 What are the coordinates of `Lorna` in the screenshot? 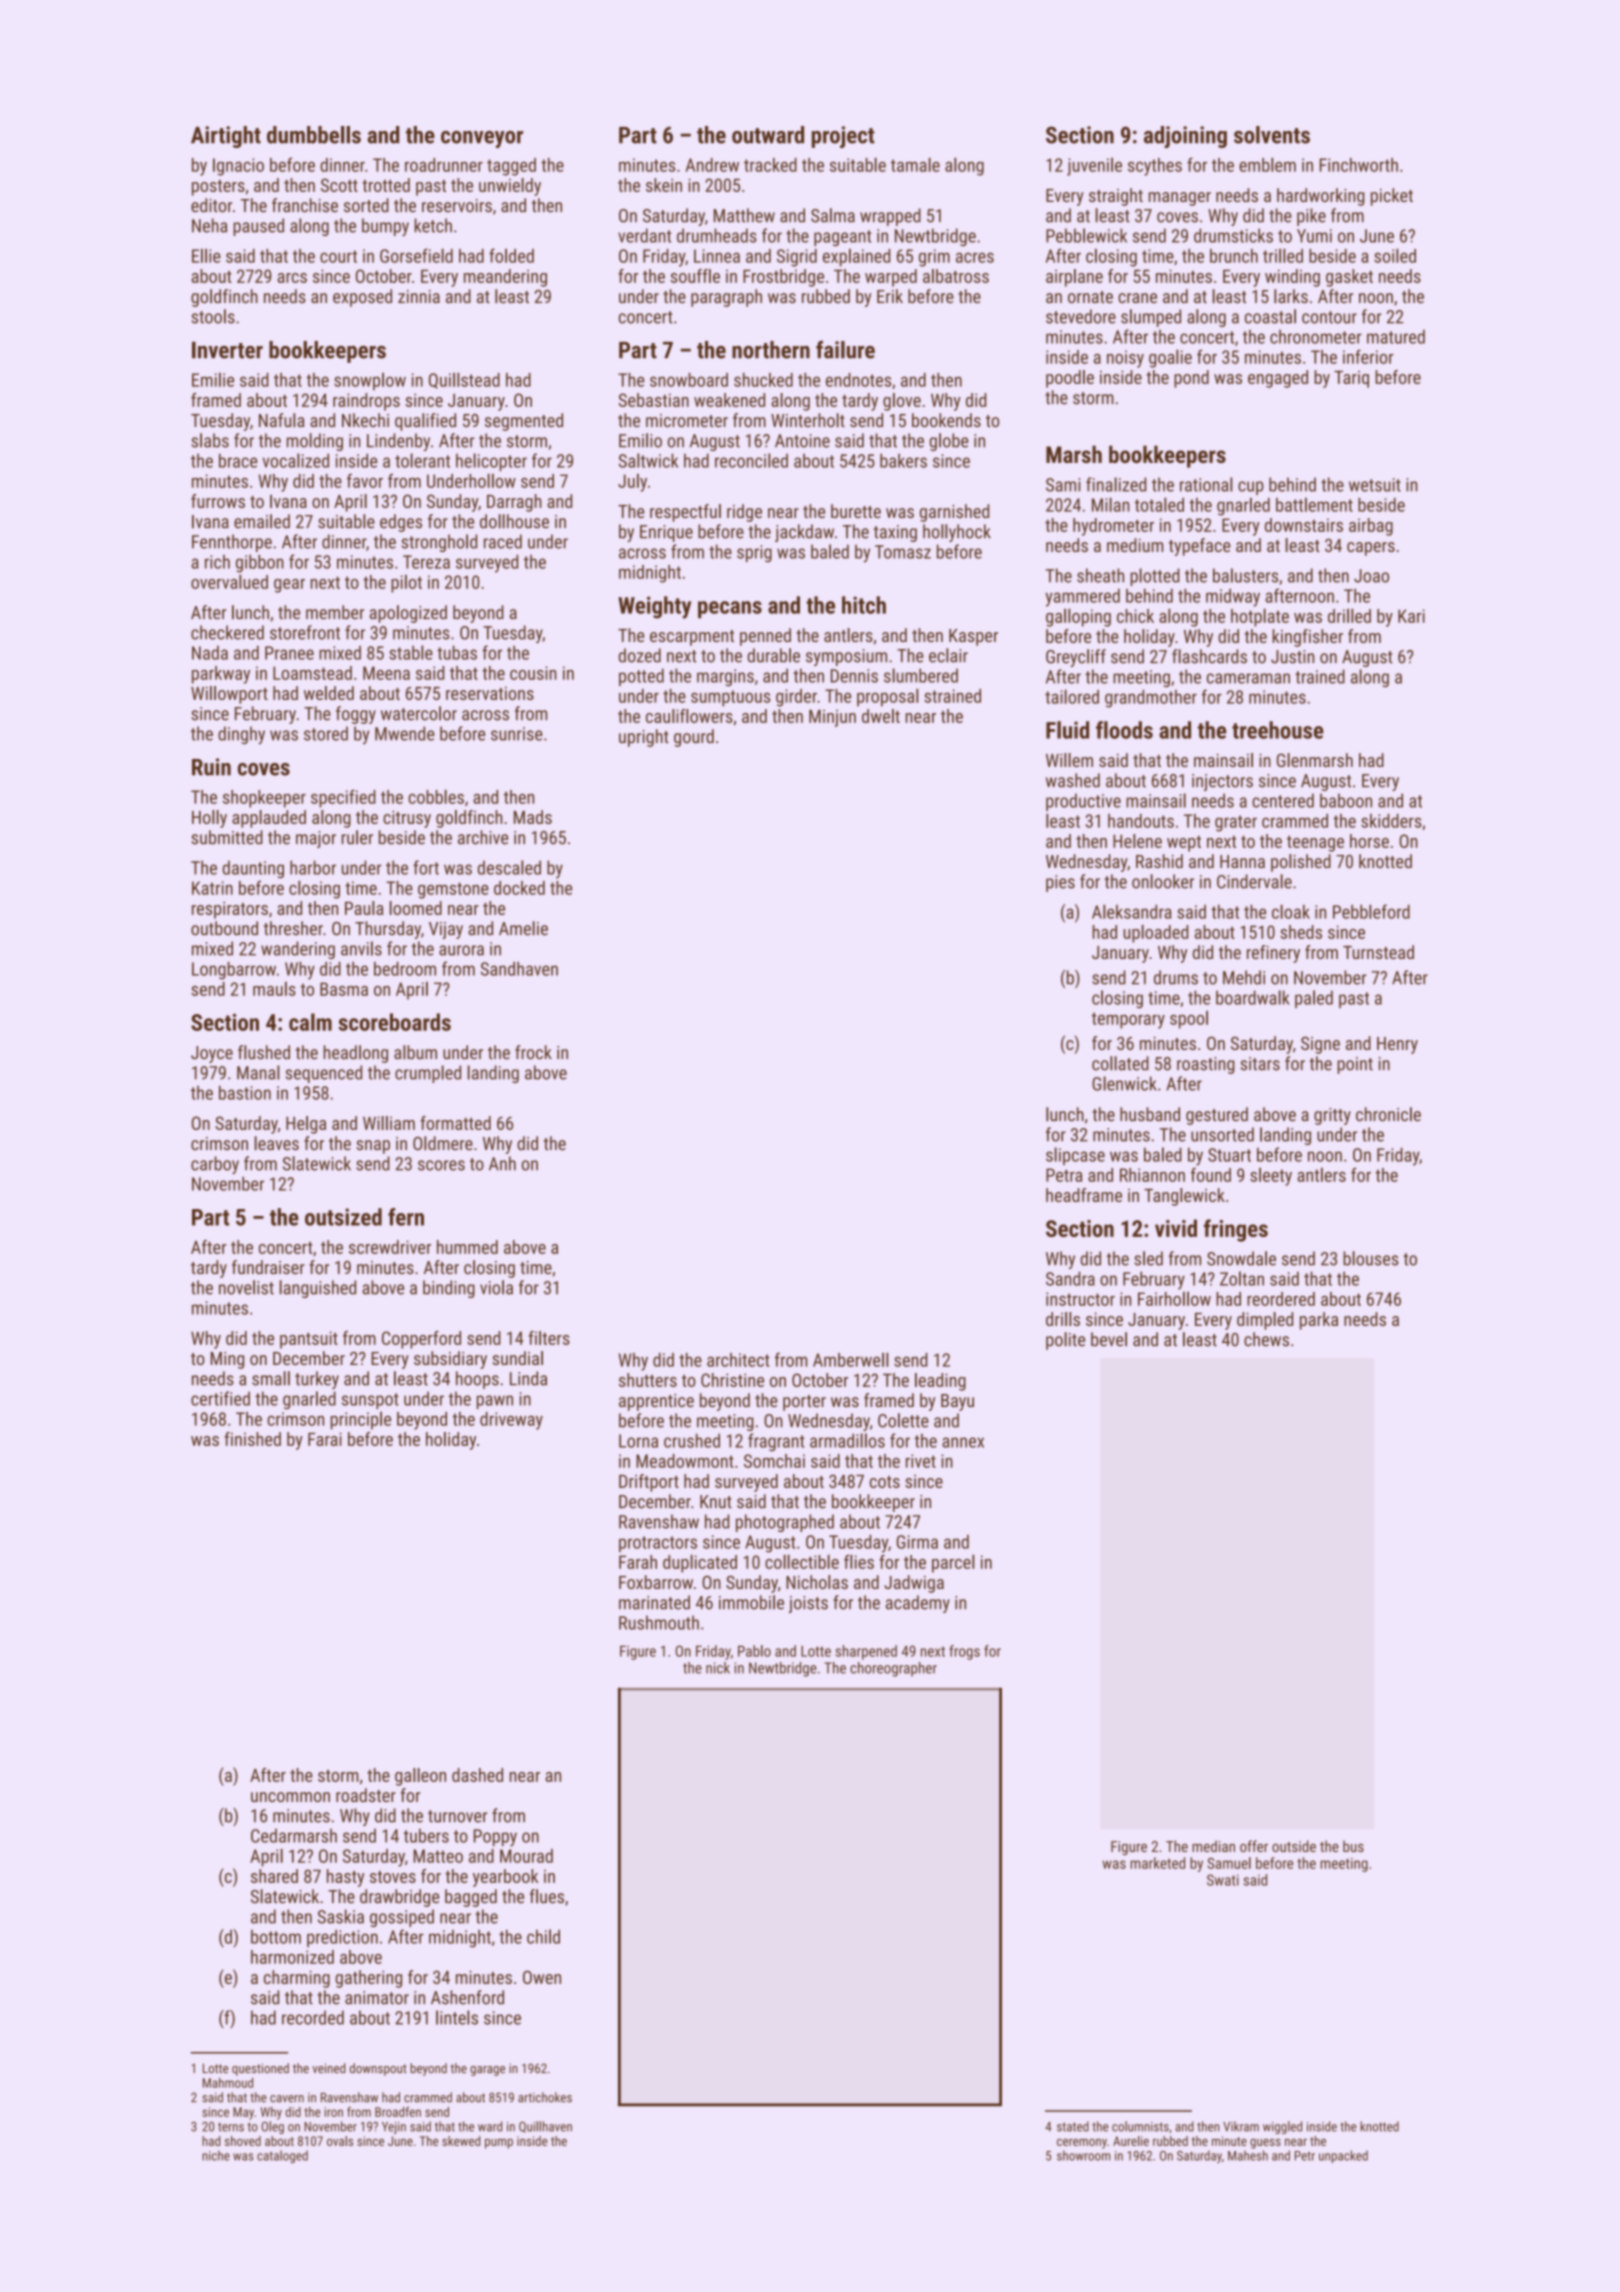 It's located at (638, 1441).
